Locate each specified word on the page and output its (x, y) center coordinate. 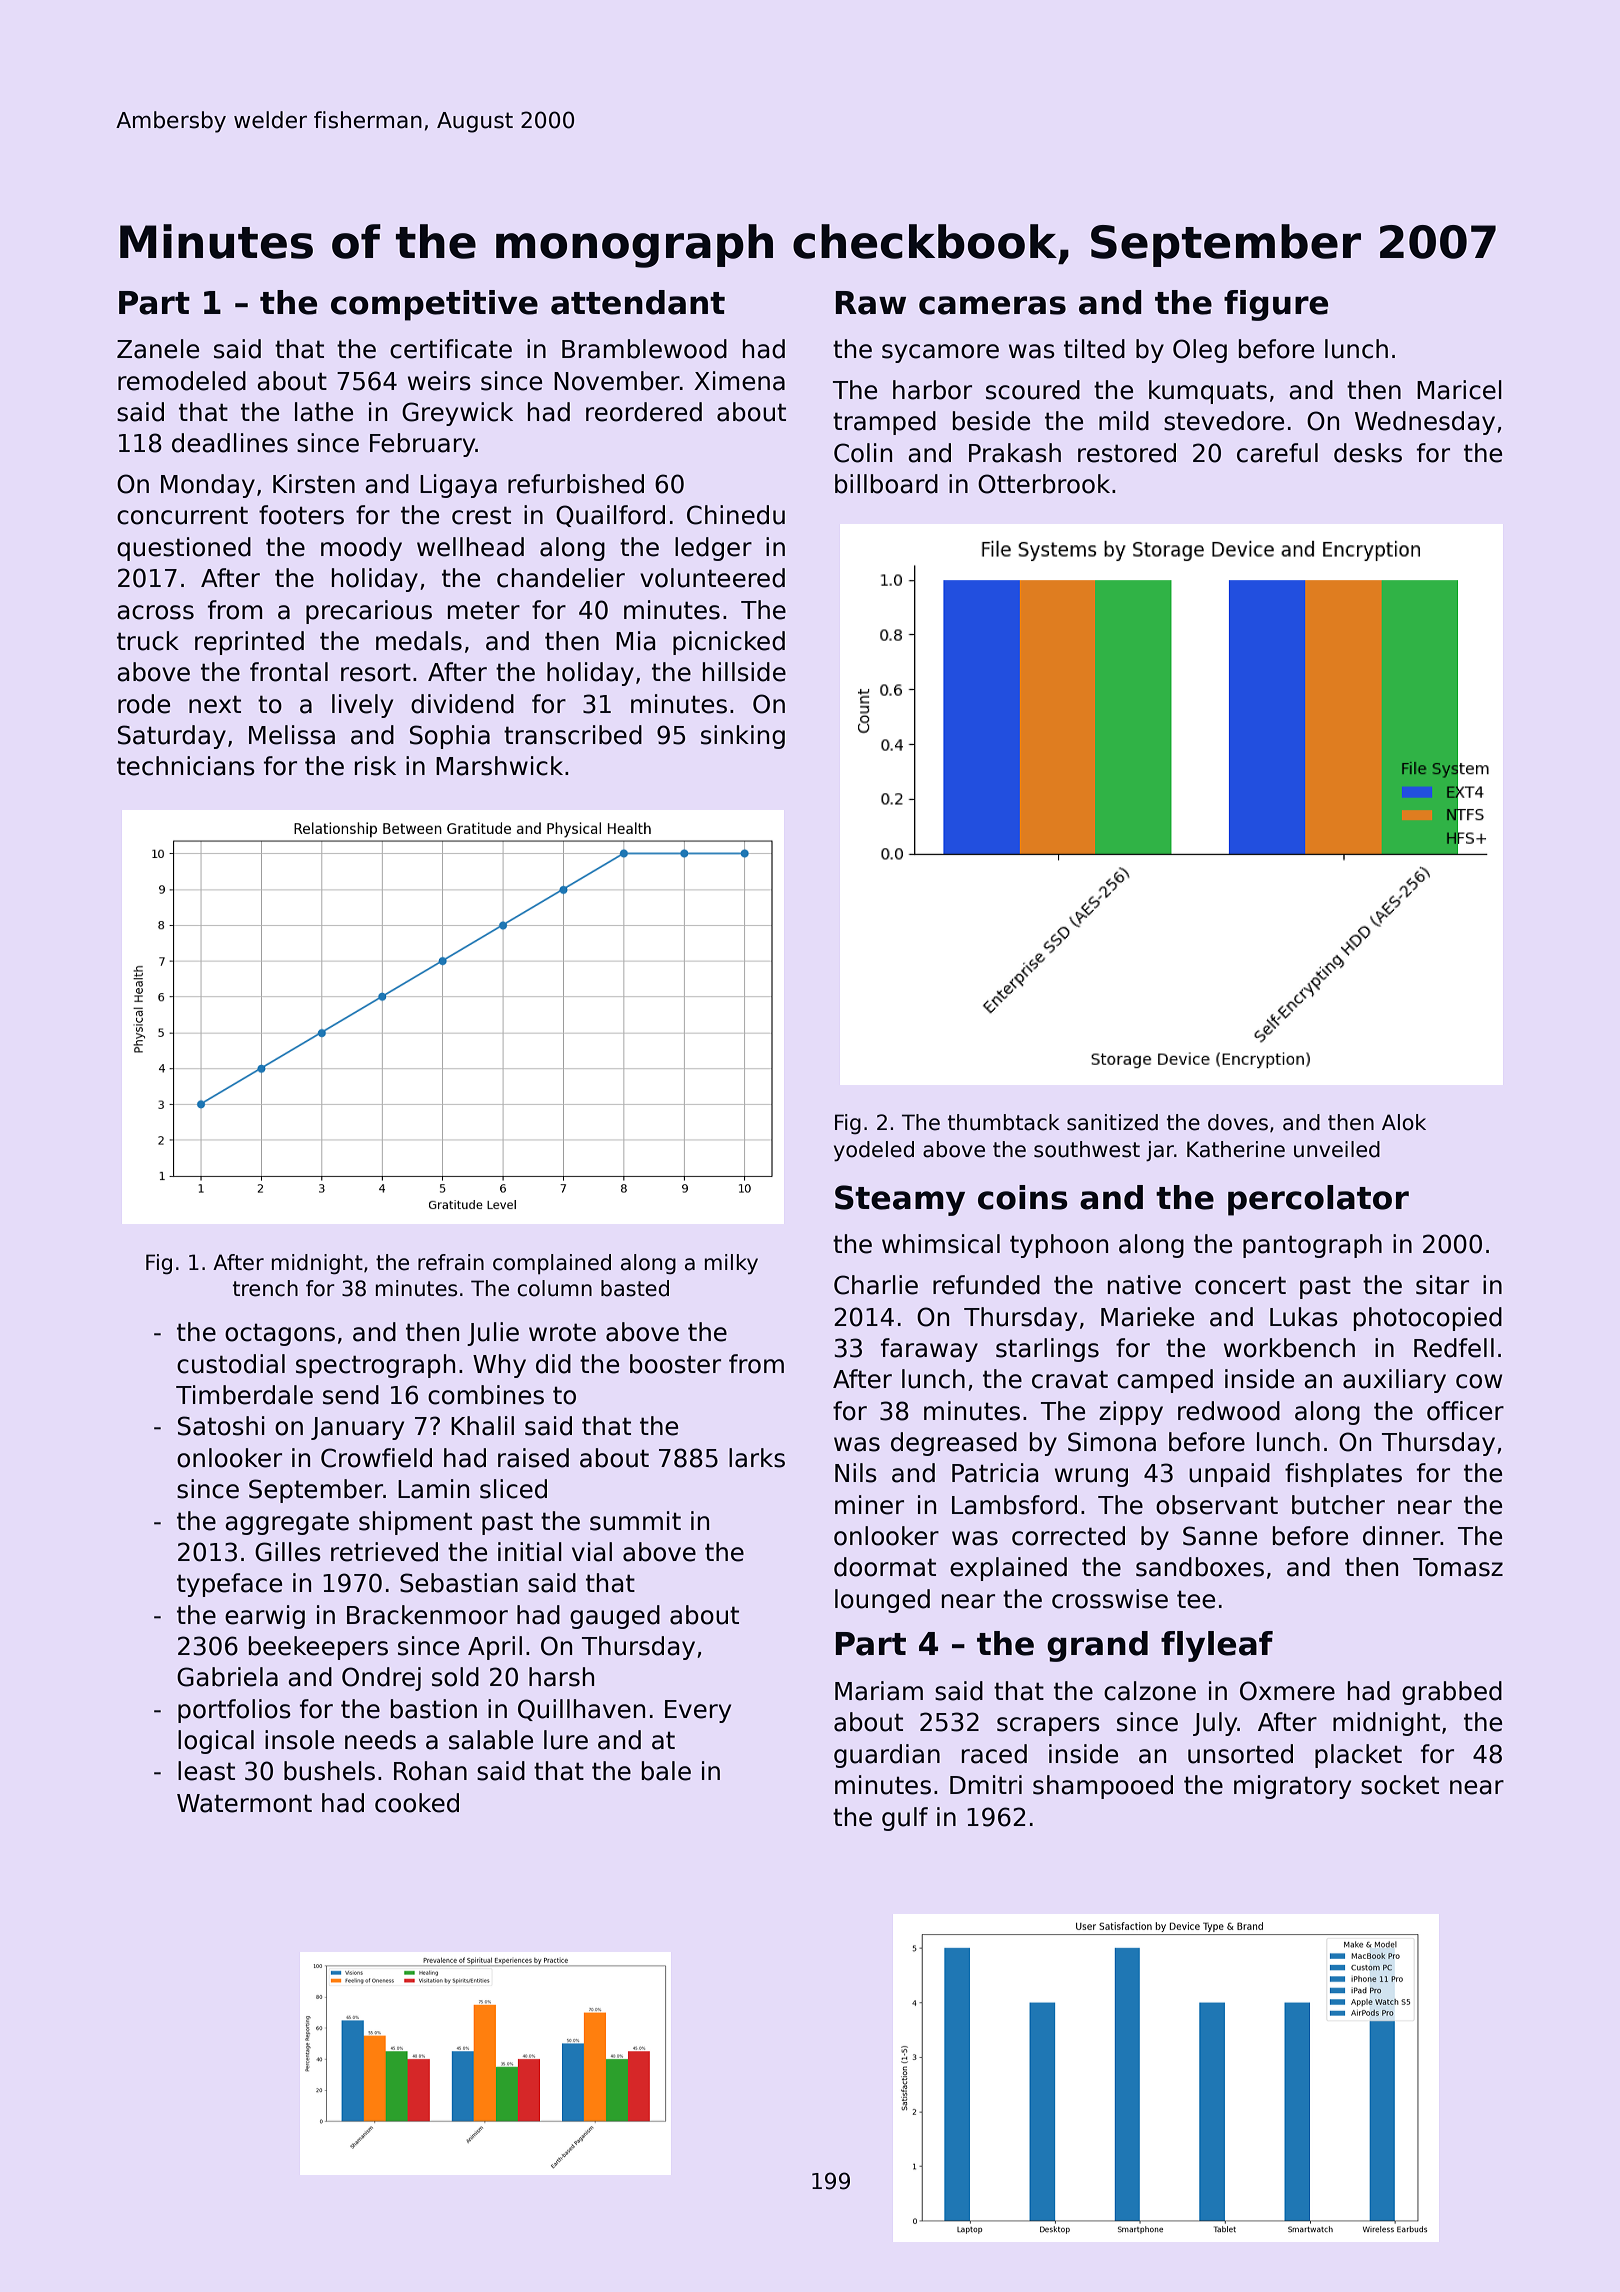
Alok (1404, 1122)
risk (375, 766)
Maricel (1459, 390)
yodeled (874, 1151)
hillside (744, 672)
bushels (329, 1771)
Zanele (158, 349)
